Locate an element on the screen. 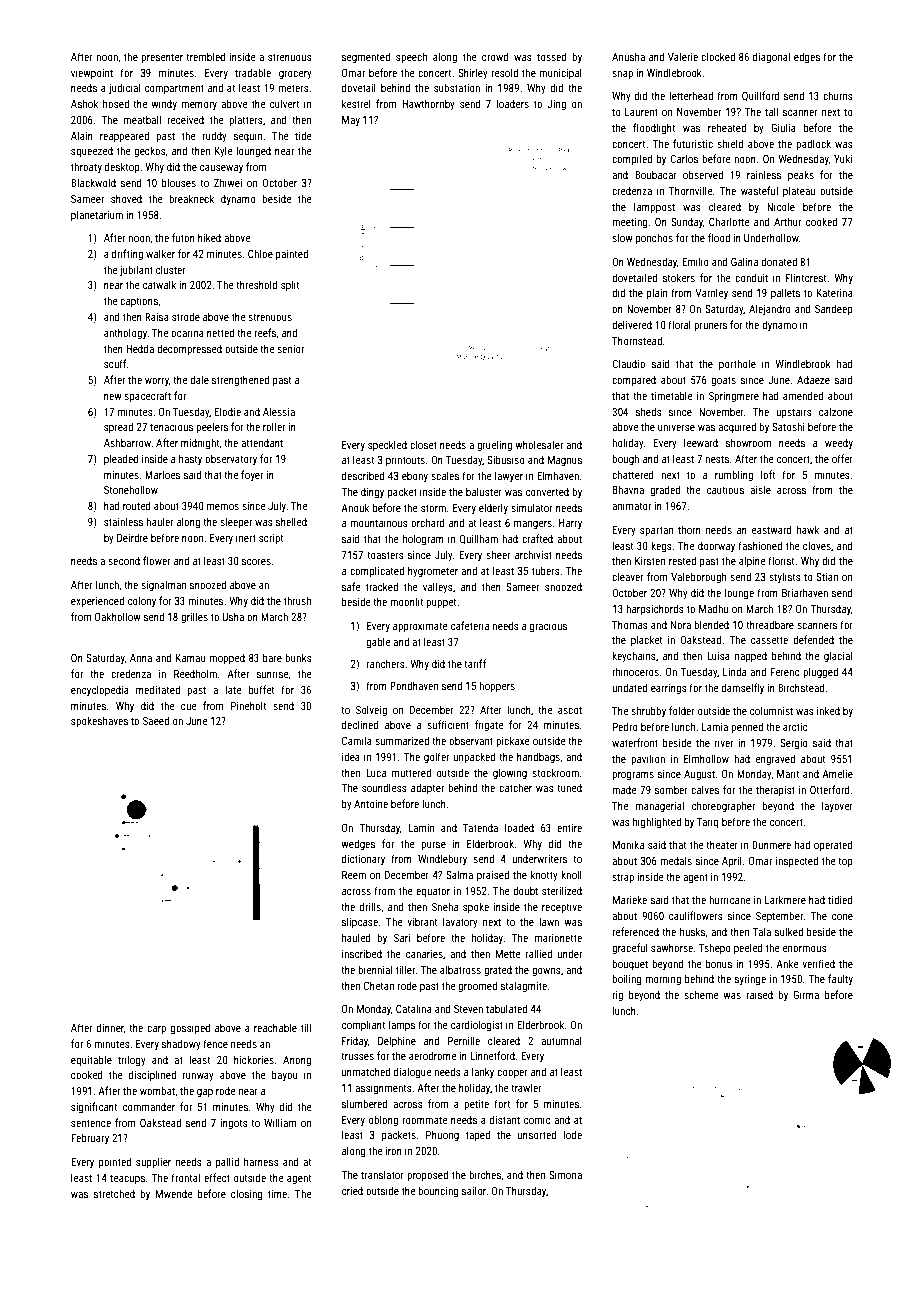  stretched is located at coordinates (114, 1193).
